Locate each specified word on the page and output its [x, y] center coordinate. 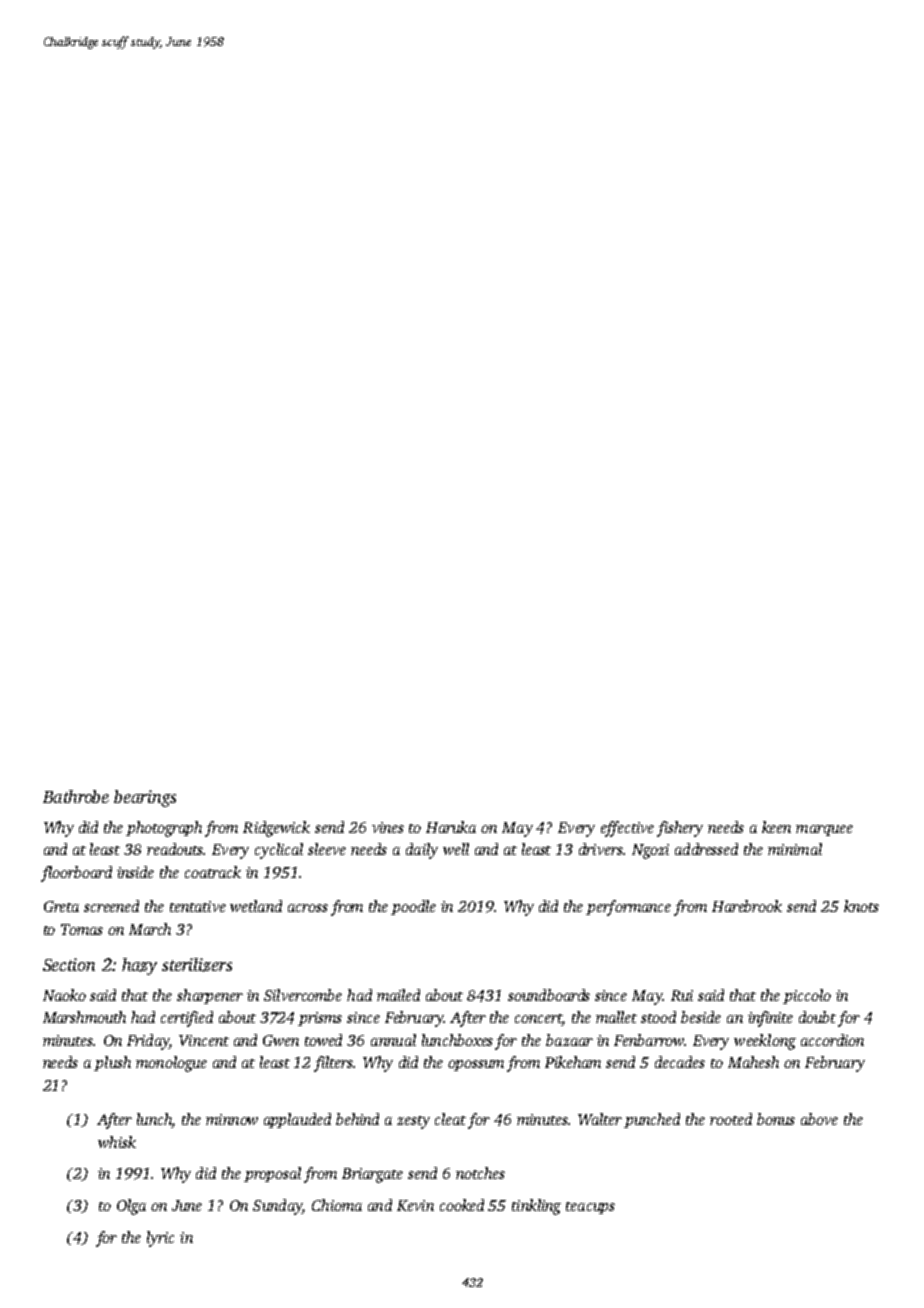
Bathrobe [76, 796]
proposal [272, 1174]
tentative [198, 906]
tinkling [536, 1207]
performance [628, 908]
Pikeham [573, 1062]
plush [112, 1063]
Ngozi [650, 851]
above [819, 1119]
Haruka [451, 827]
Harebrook [747, 906]
